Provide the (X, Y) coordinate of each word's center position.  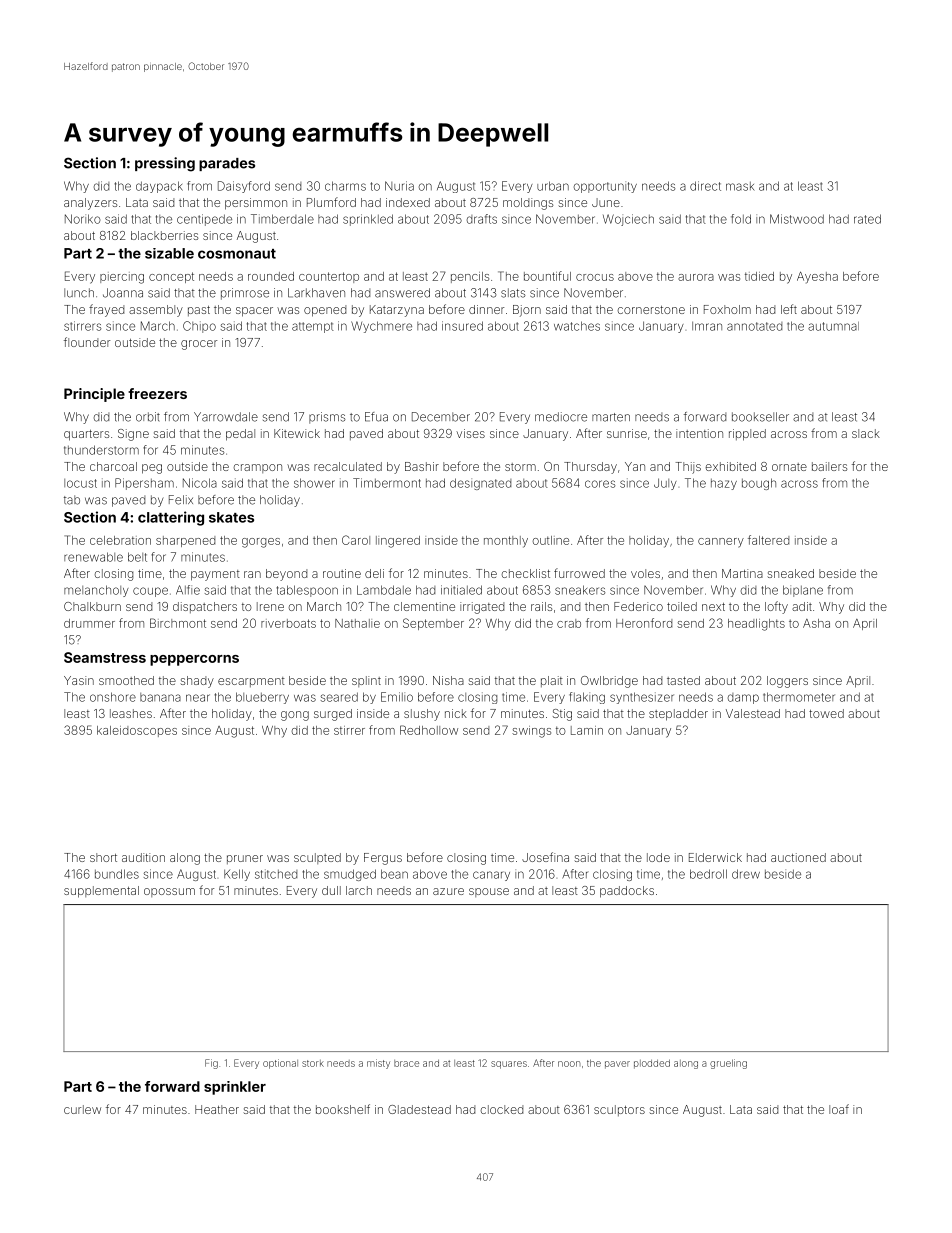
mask (740, 186)
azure (448, 891)
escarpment (251, 682)
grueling (728, 1064)
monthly (506, 542)
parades (227, 164)
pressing (165, 164)
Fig (211, 1064)
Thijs (688, 468)
